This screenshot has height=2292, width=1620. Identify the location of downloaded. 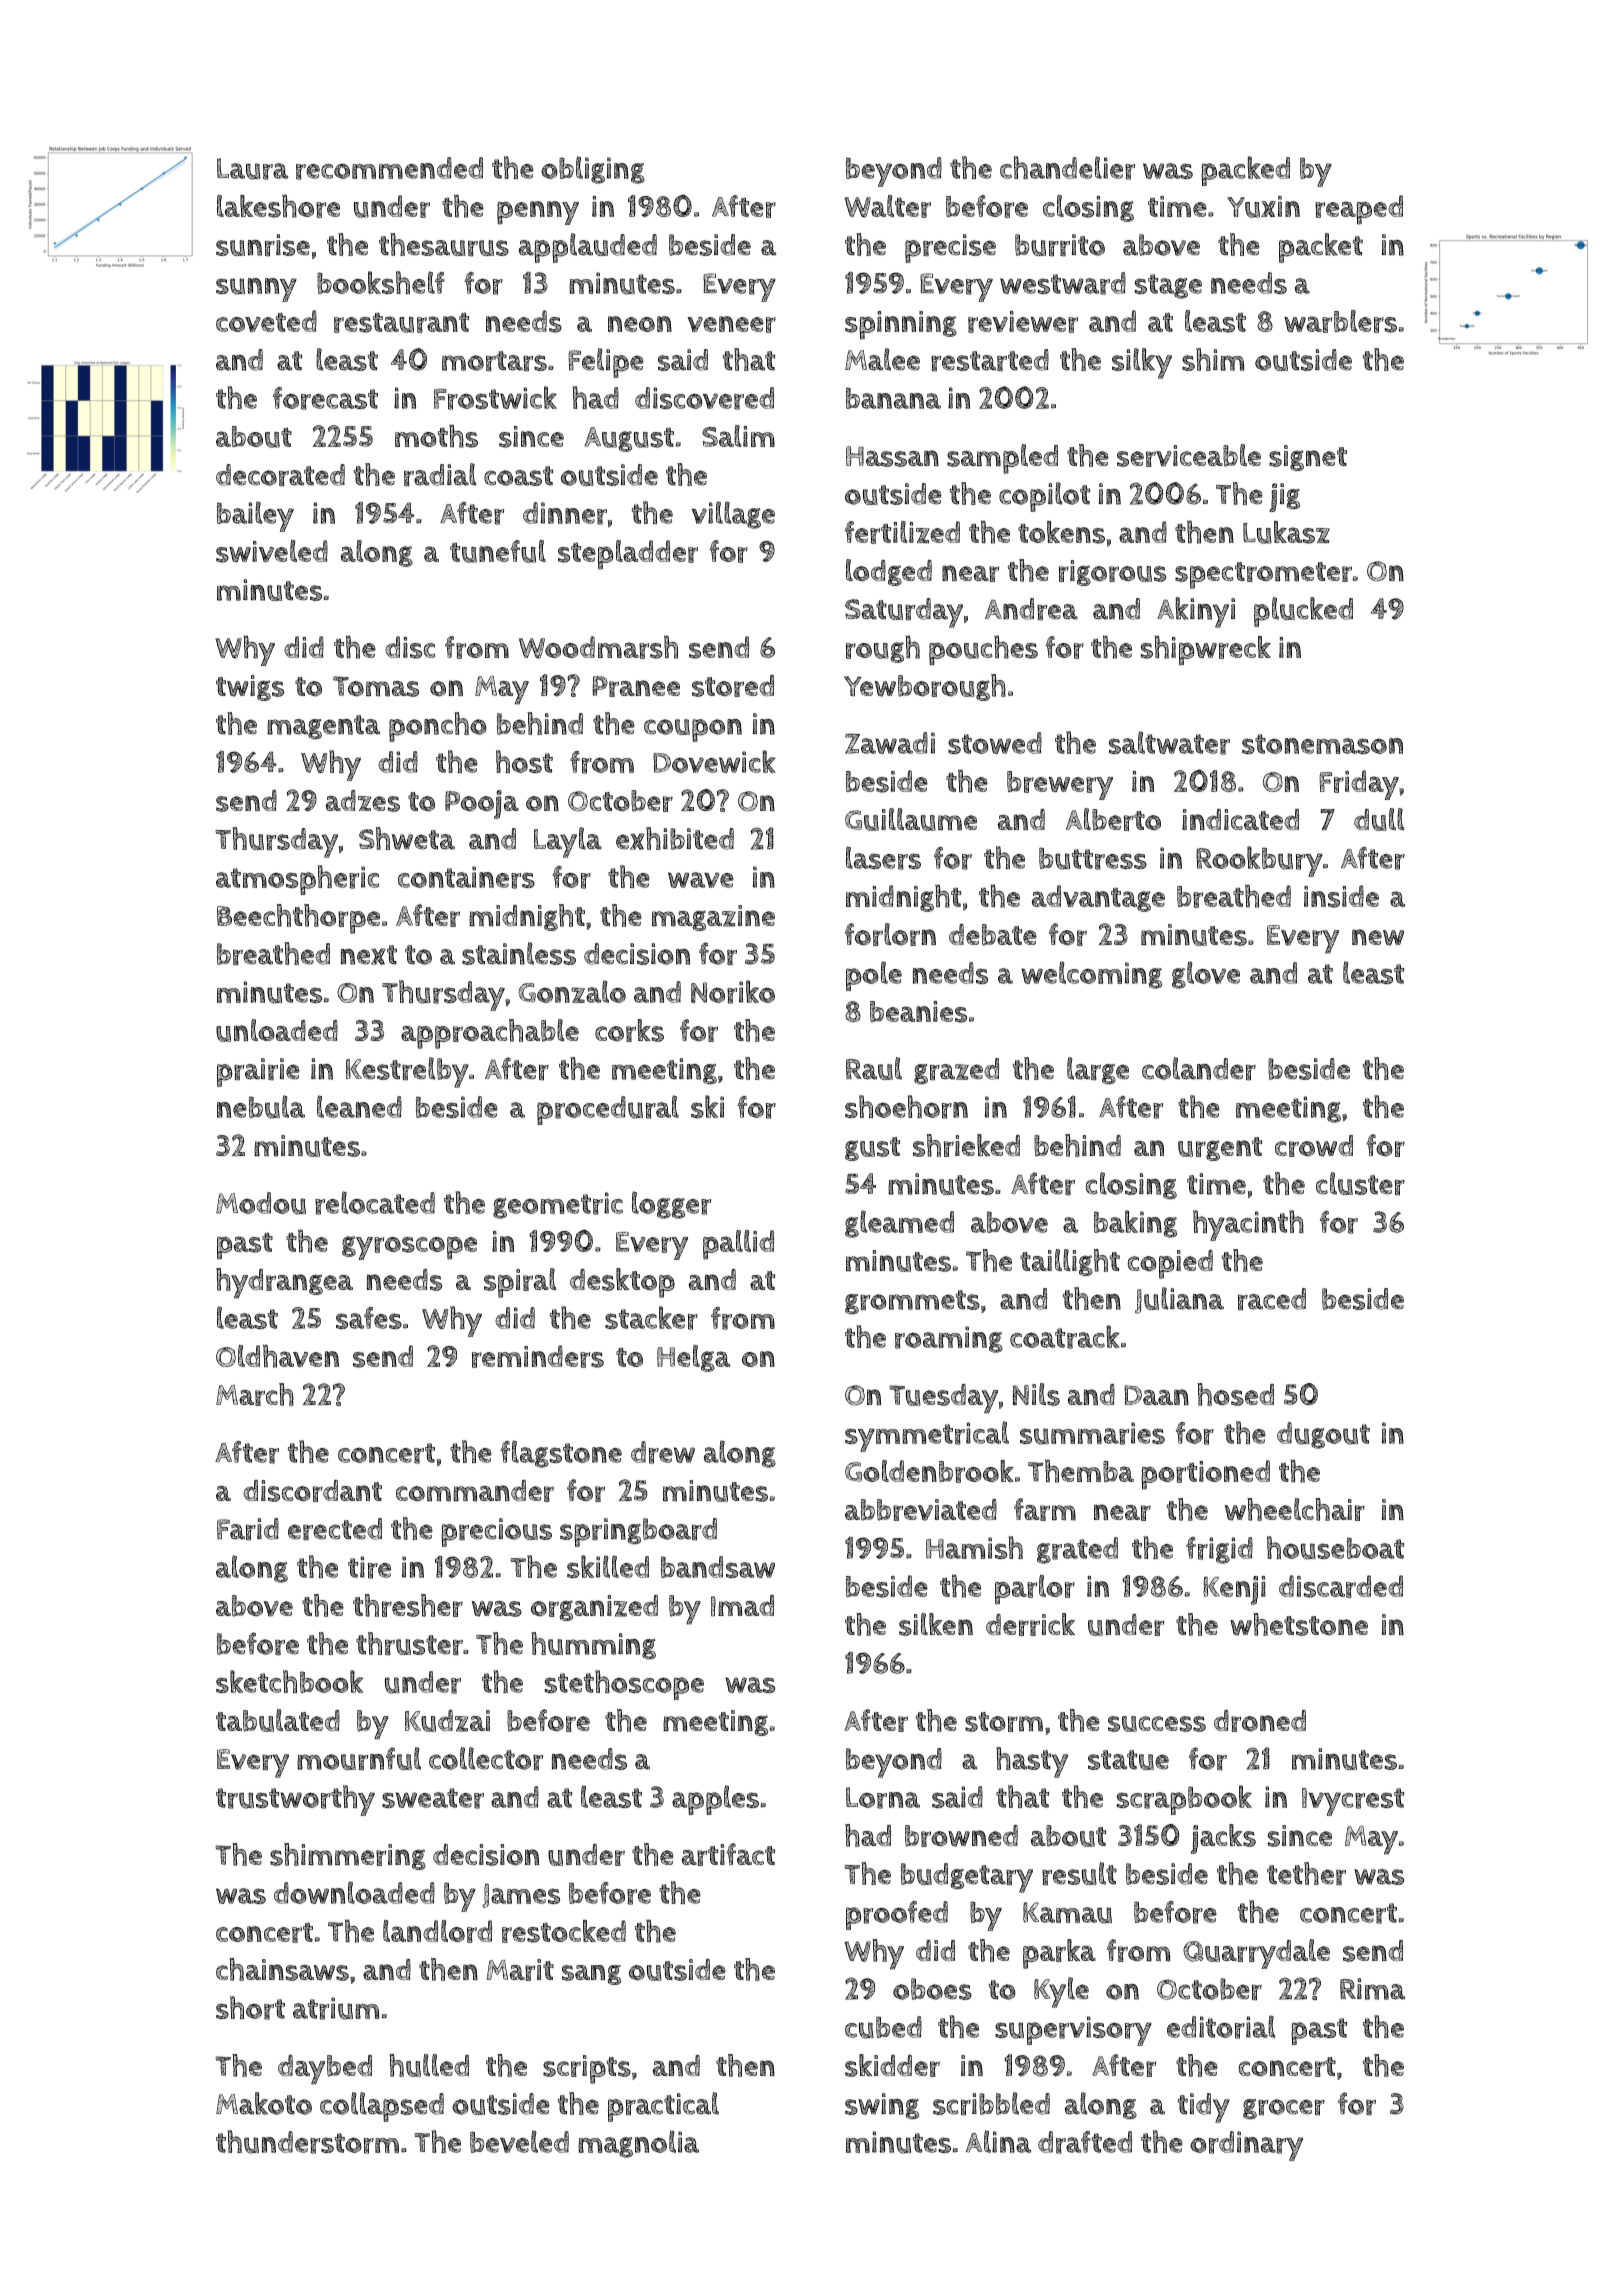
(354, 1892).
